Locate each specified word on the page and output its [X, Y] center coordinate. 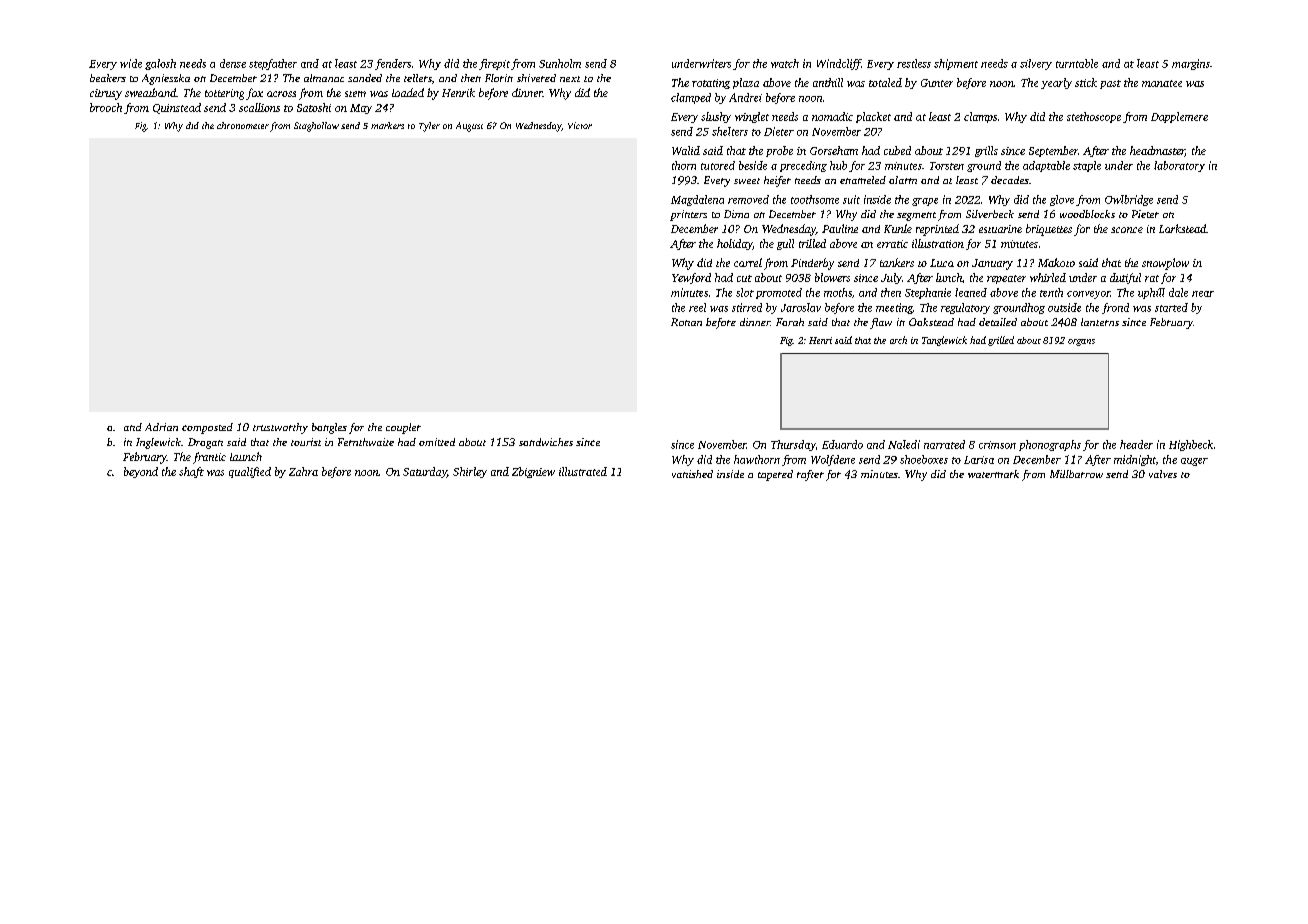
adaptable [1046, 166]
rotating [711, 84]
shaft [191, 472]
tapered [775, 475]
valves [1163, 474]
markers [387, 125]
